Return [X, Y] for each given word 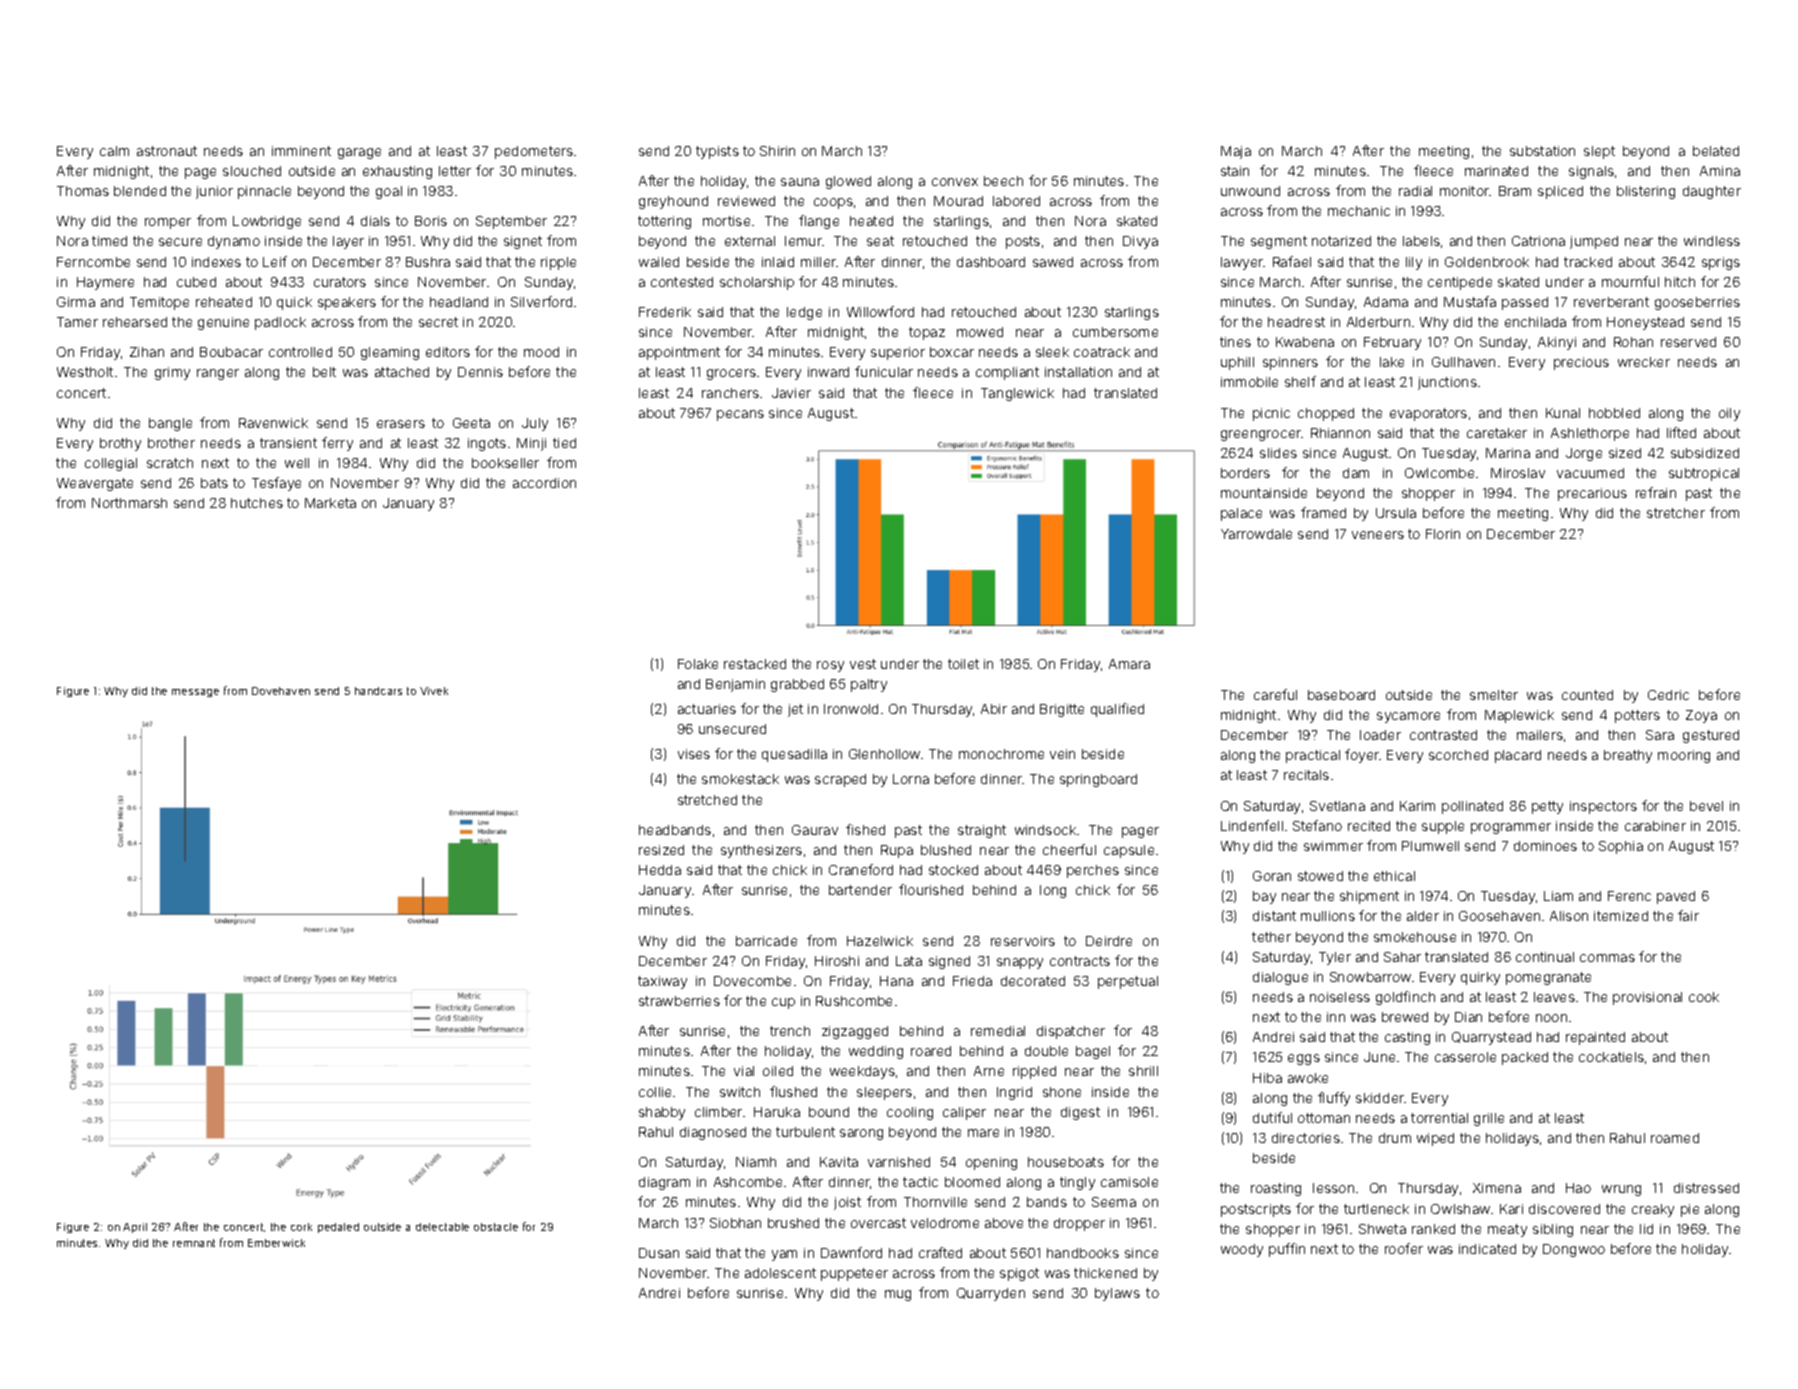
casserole [1465, 1057]
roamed [1675, 1138]
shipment [1369, 897]
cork [301, 1227]
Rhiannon [1340, 433]
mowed [980, 332]
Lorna [911, 779]
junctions [1447, 383]
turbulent [805, 1132]
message [195, 693]
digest [1080, 1113]
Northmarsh [129, 503]
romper [168, 223]
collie [655, 1092]
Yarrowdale [1256, 534]
